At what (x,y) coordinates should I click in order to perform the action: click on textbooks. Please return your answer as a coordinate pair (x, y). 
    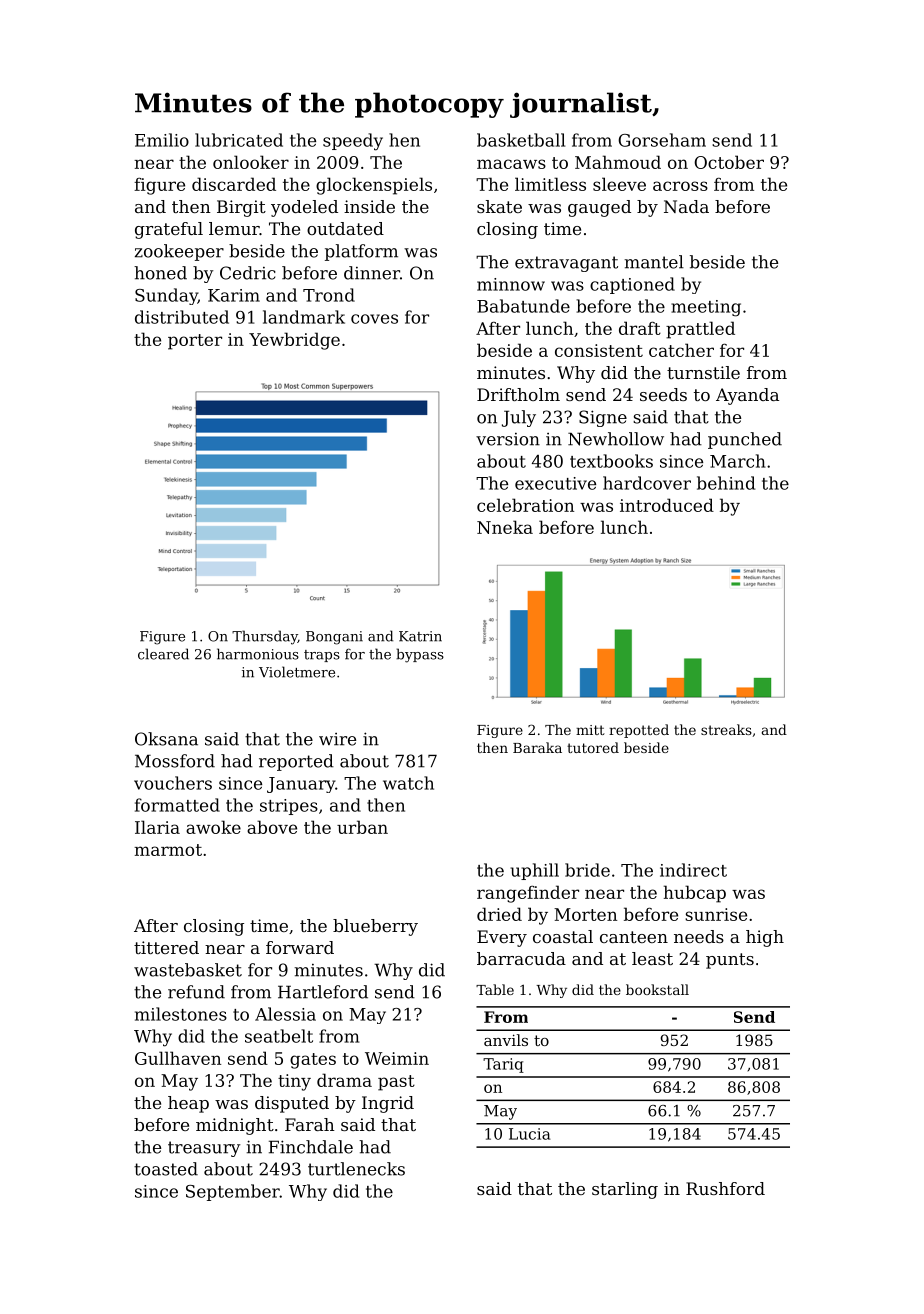
    Looking at the image, I should click on (611, 461).
